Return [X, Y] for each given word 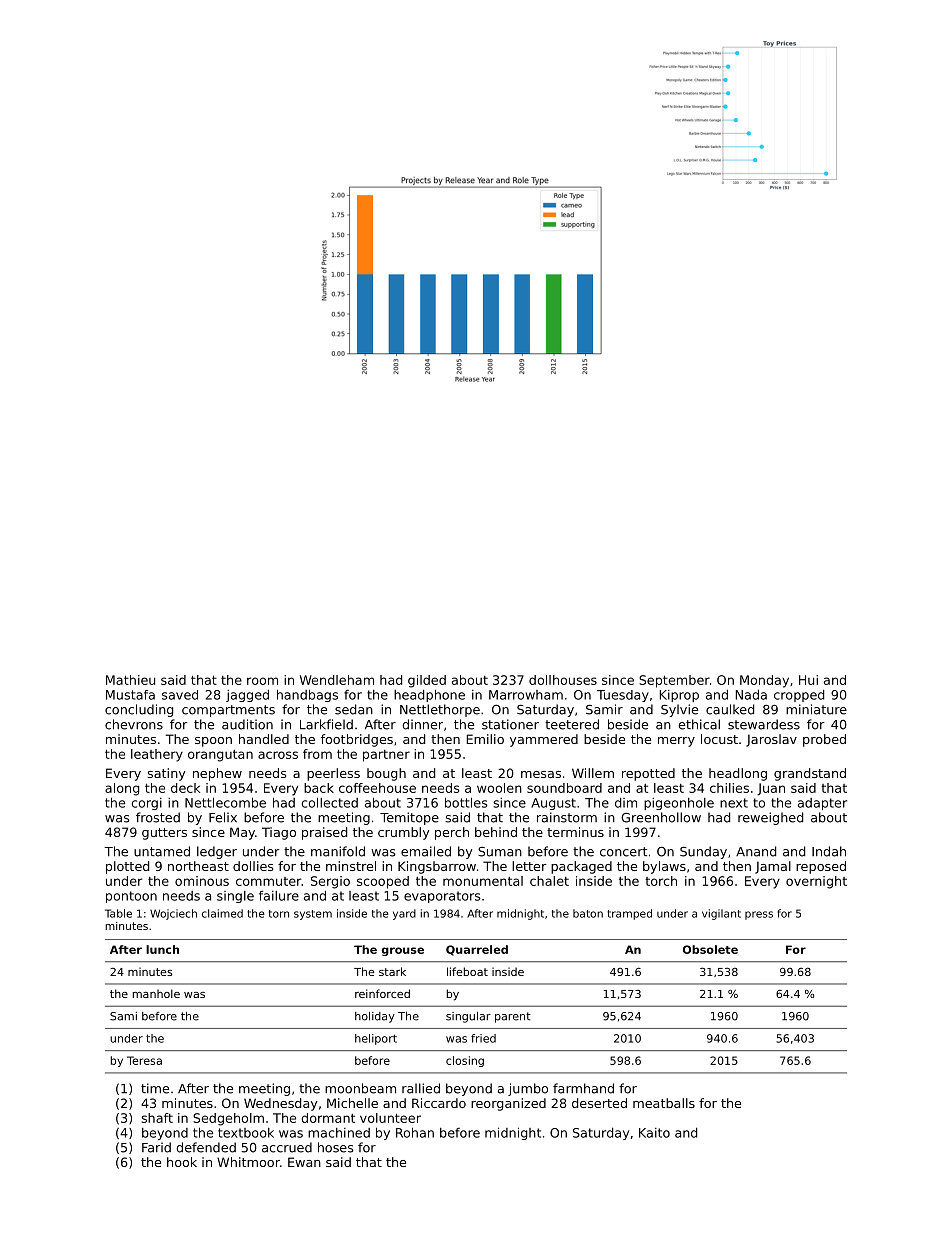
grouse [403, 951]
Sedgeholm [228, 1119]
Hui [808, 680]
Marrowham [526, 695]
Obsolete [710, 949]
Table [118, 913]
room [262, 681]
